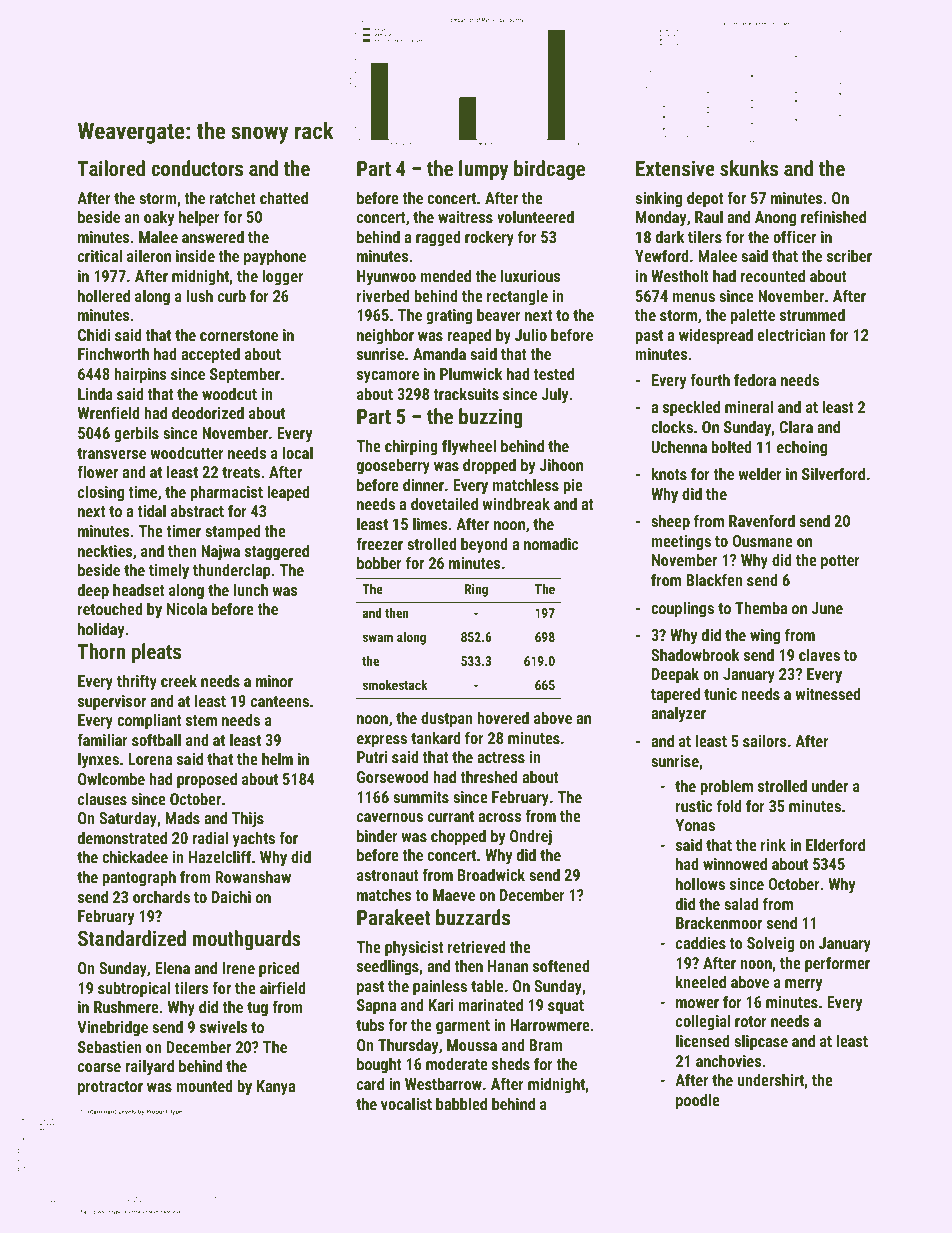 This screenshot has width=952, height=1233. What do you see at coordinates (549, 170) in the screenshot?
I see `birdcage` at bounding box center [549, 170].
